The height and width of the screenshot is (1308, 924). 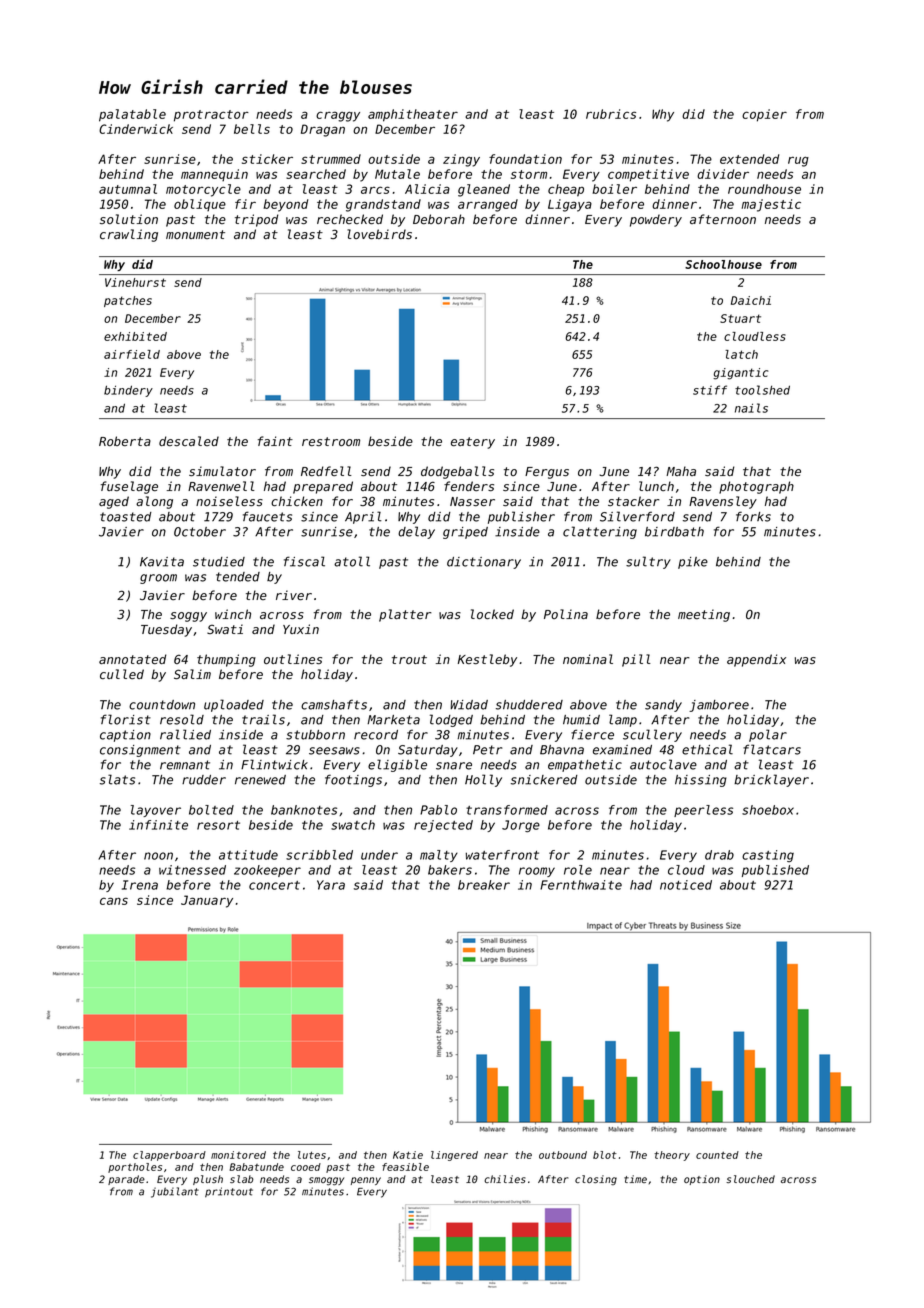 I want to click on divider, so click(x=723, y=174).
